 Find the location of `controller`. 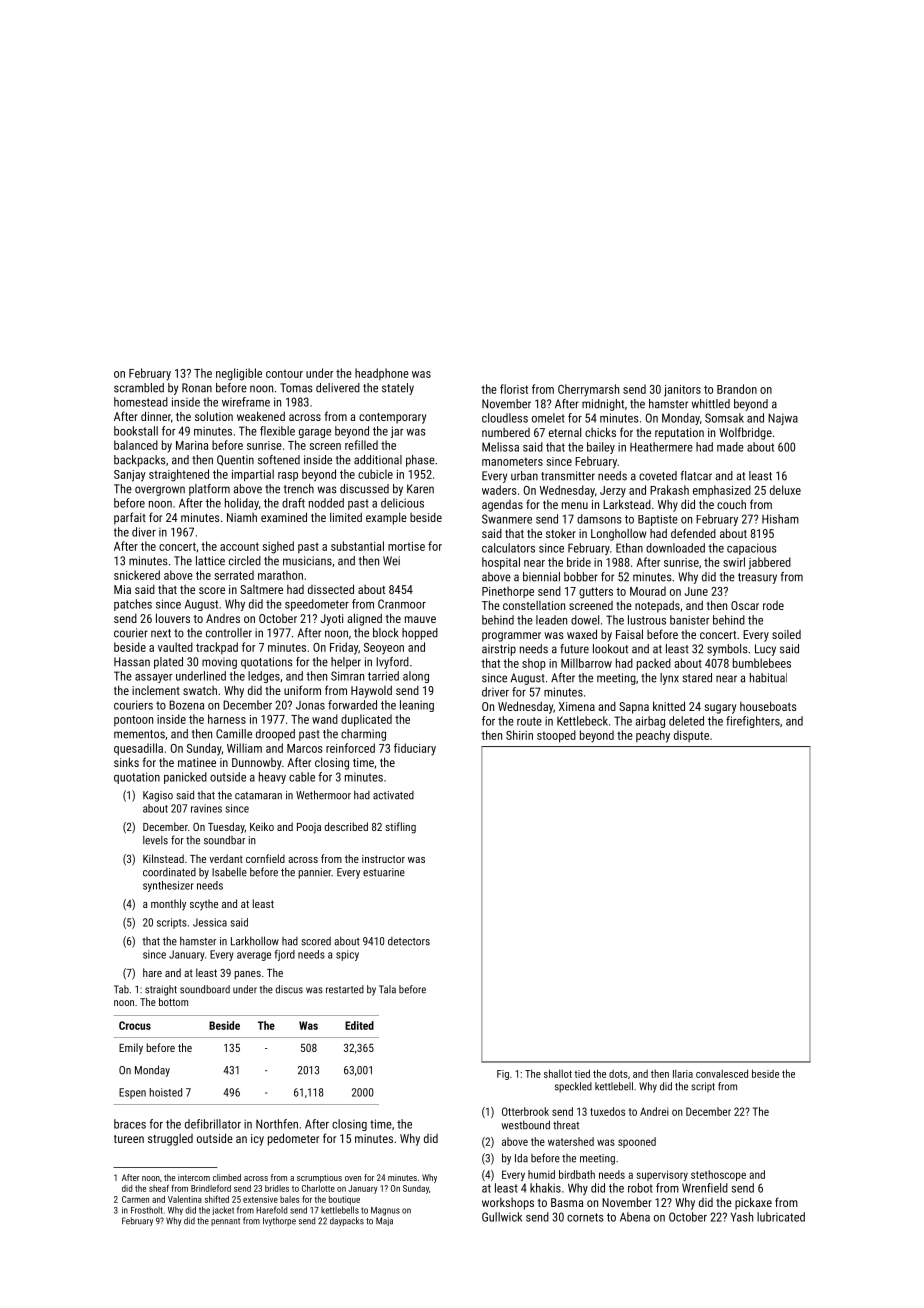

controller is located at coordinates (229, 633).
